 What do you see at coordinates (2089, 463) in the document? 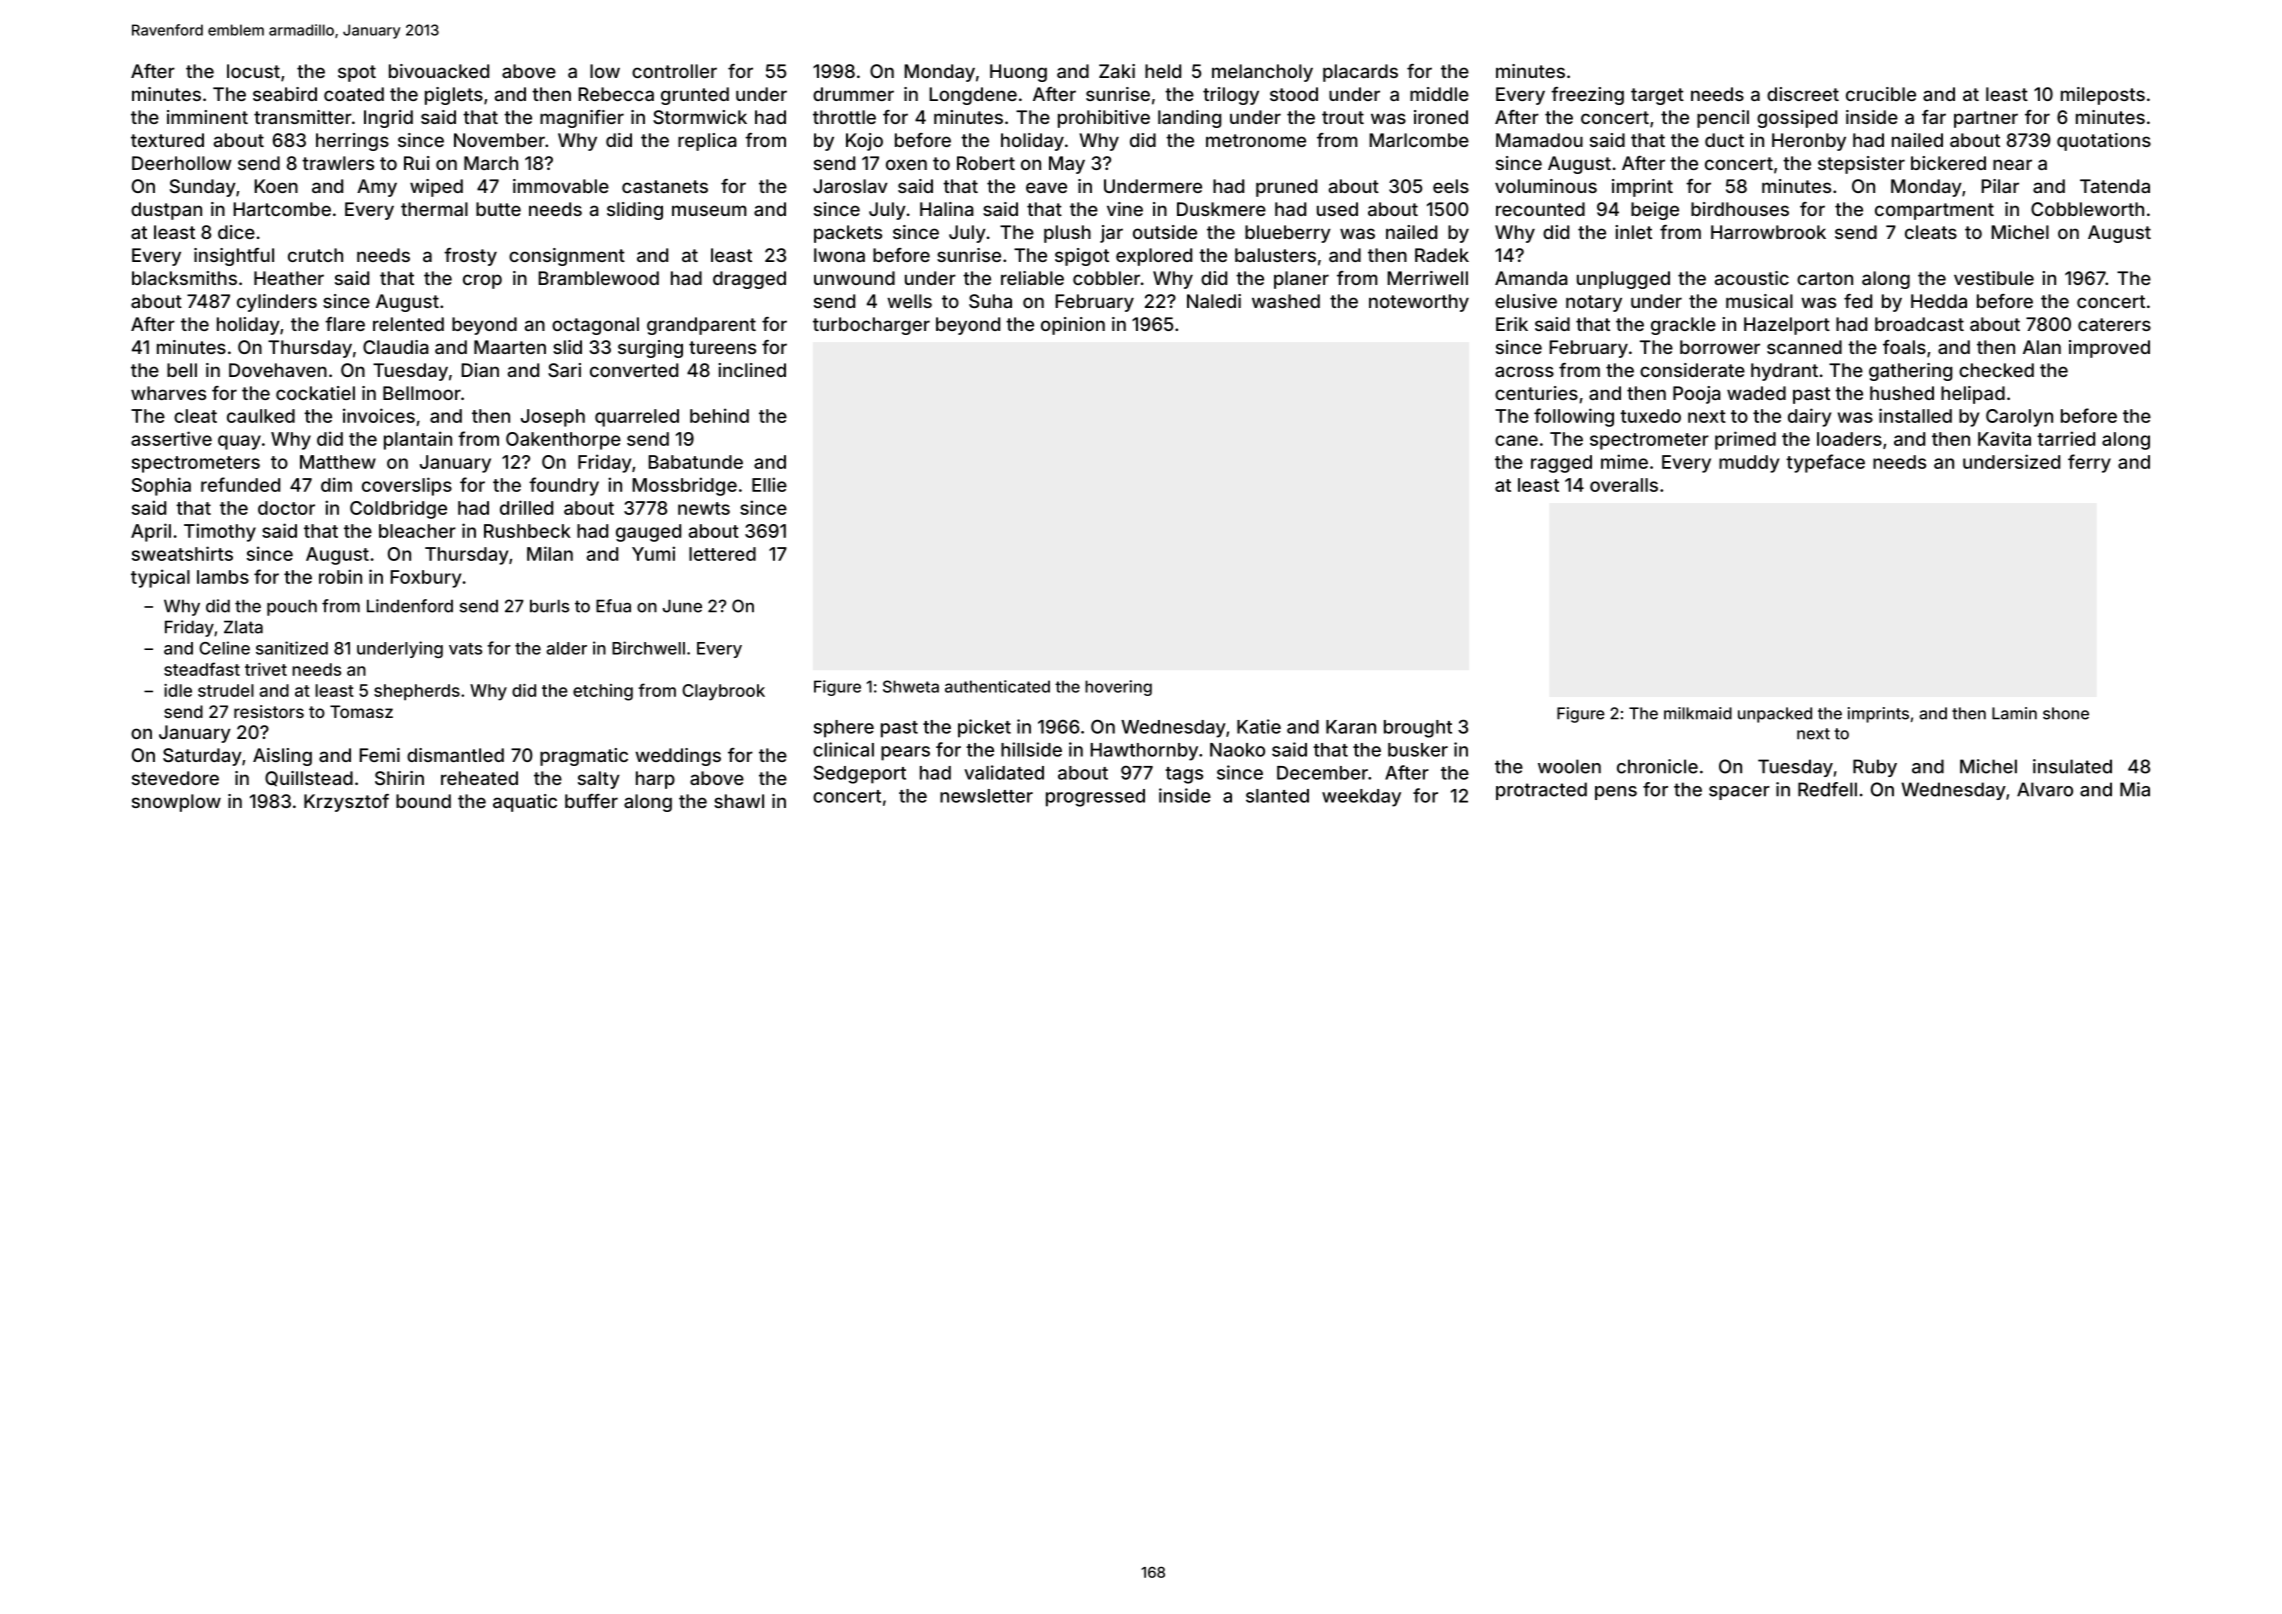
I see `ferry` at bounding box center [2089, 463].
